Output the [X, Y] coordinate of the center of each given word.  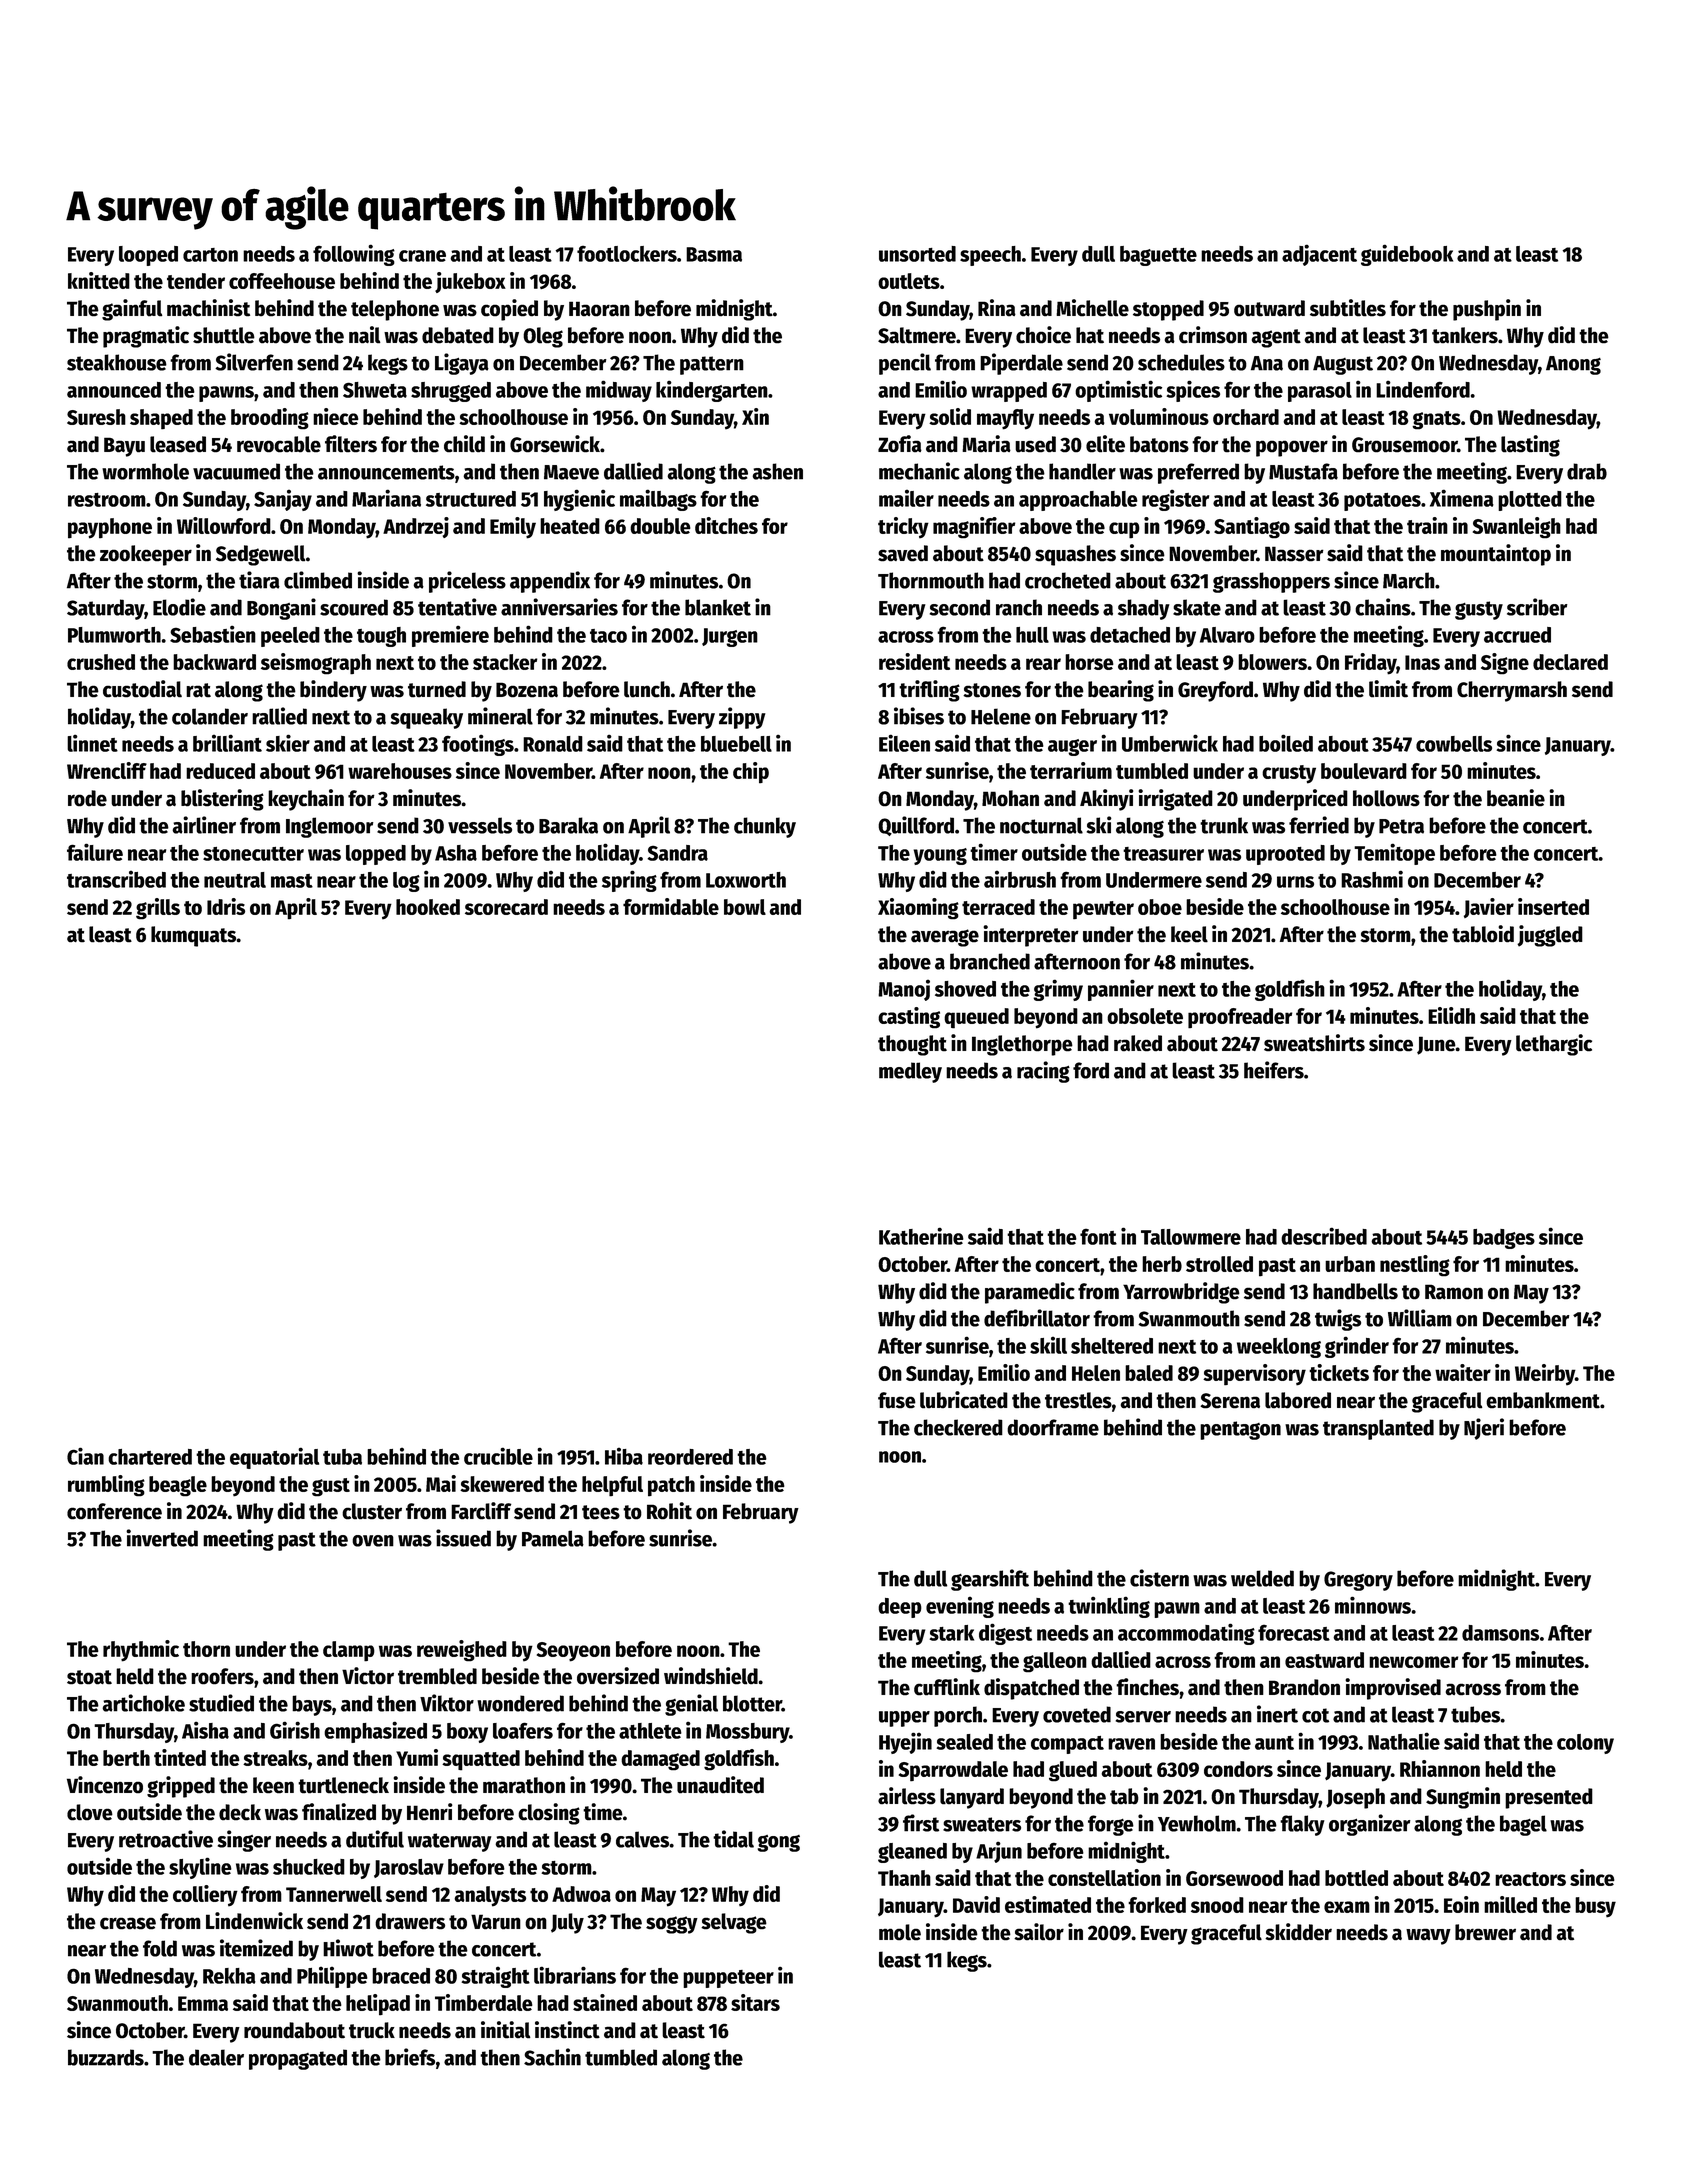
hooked [428, 907]
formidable [671, 906]
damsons [1500, 1633]
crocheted [1068, 580]
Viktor [447, 1703]
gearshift [990, 1580]
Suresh [96, 417]
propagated [298, 2059]
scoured [354, 607]
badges [1504, 1239]
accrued [1517, 635]
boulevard [1364, 771]
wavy [1428, 1936]
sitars [755, 2002]
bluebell [736, 744]
